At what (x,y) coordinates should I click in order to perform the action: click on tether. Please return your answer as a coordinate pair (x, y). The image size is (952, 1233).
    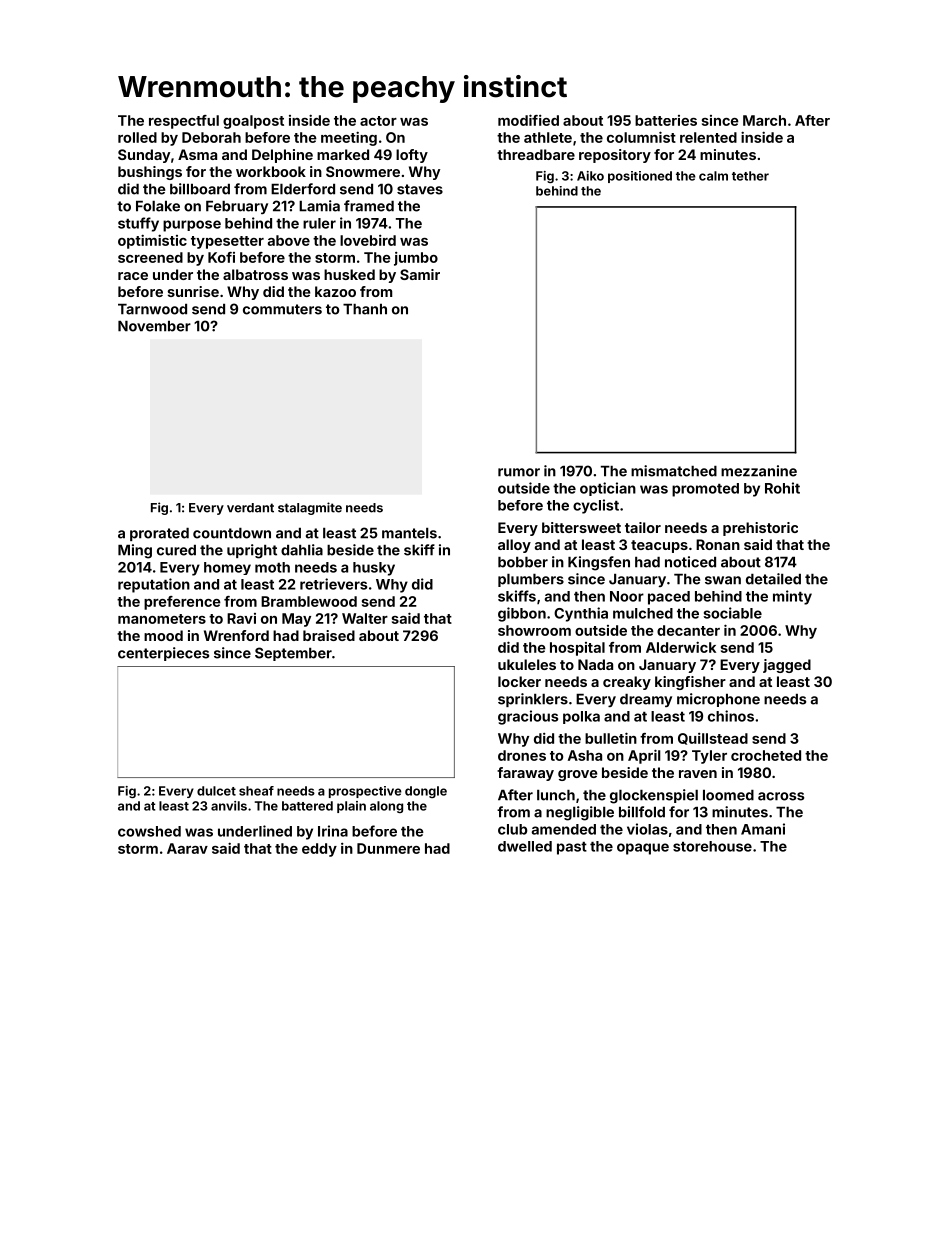
    Looking at the image, I should click on (750, 176).
